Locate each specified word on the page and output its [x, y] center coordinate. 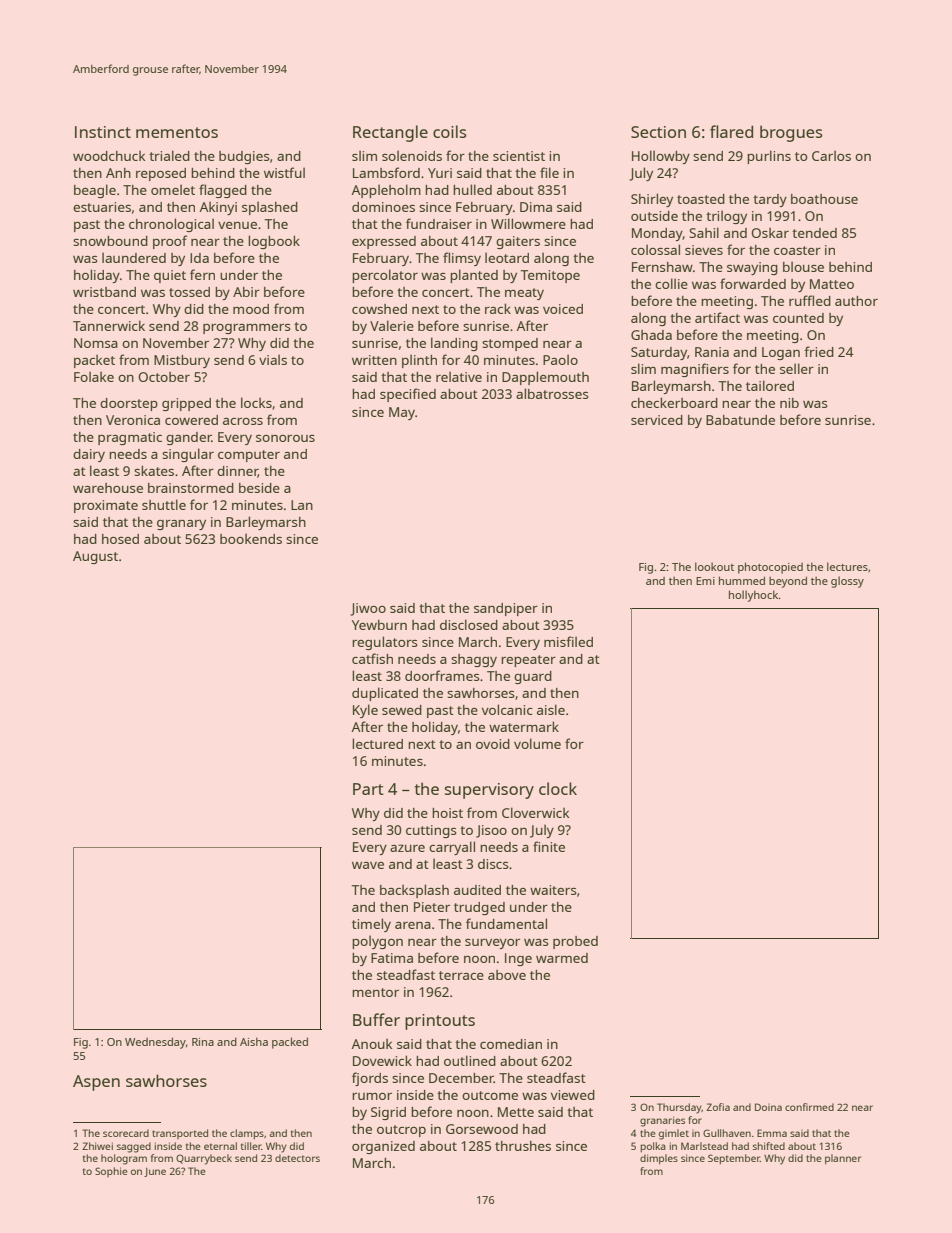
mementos [177, 132]
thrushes [523, 1146]
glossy [847, 582]
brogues [791, 133]
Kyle [365, 711]
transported [180, 1134]
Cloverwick [535, 812]
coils [449, 131]
